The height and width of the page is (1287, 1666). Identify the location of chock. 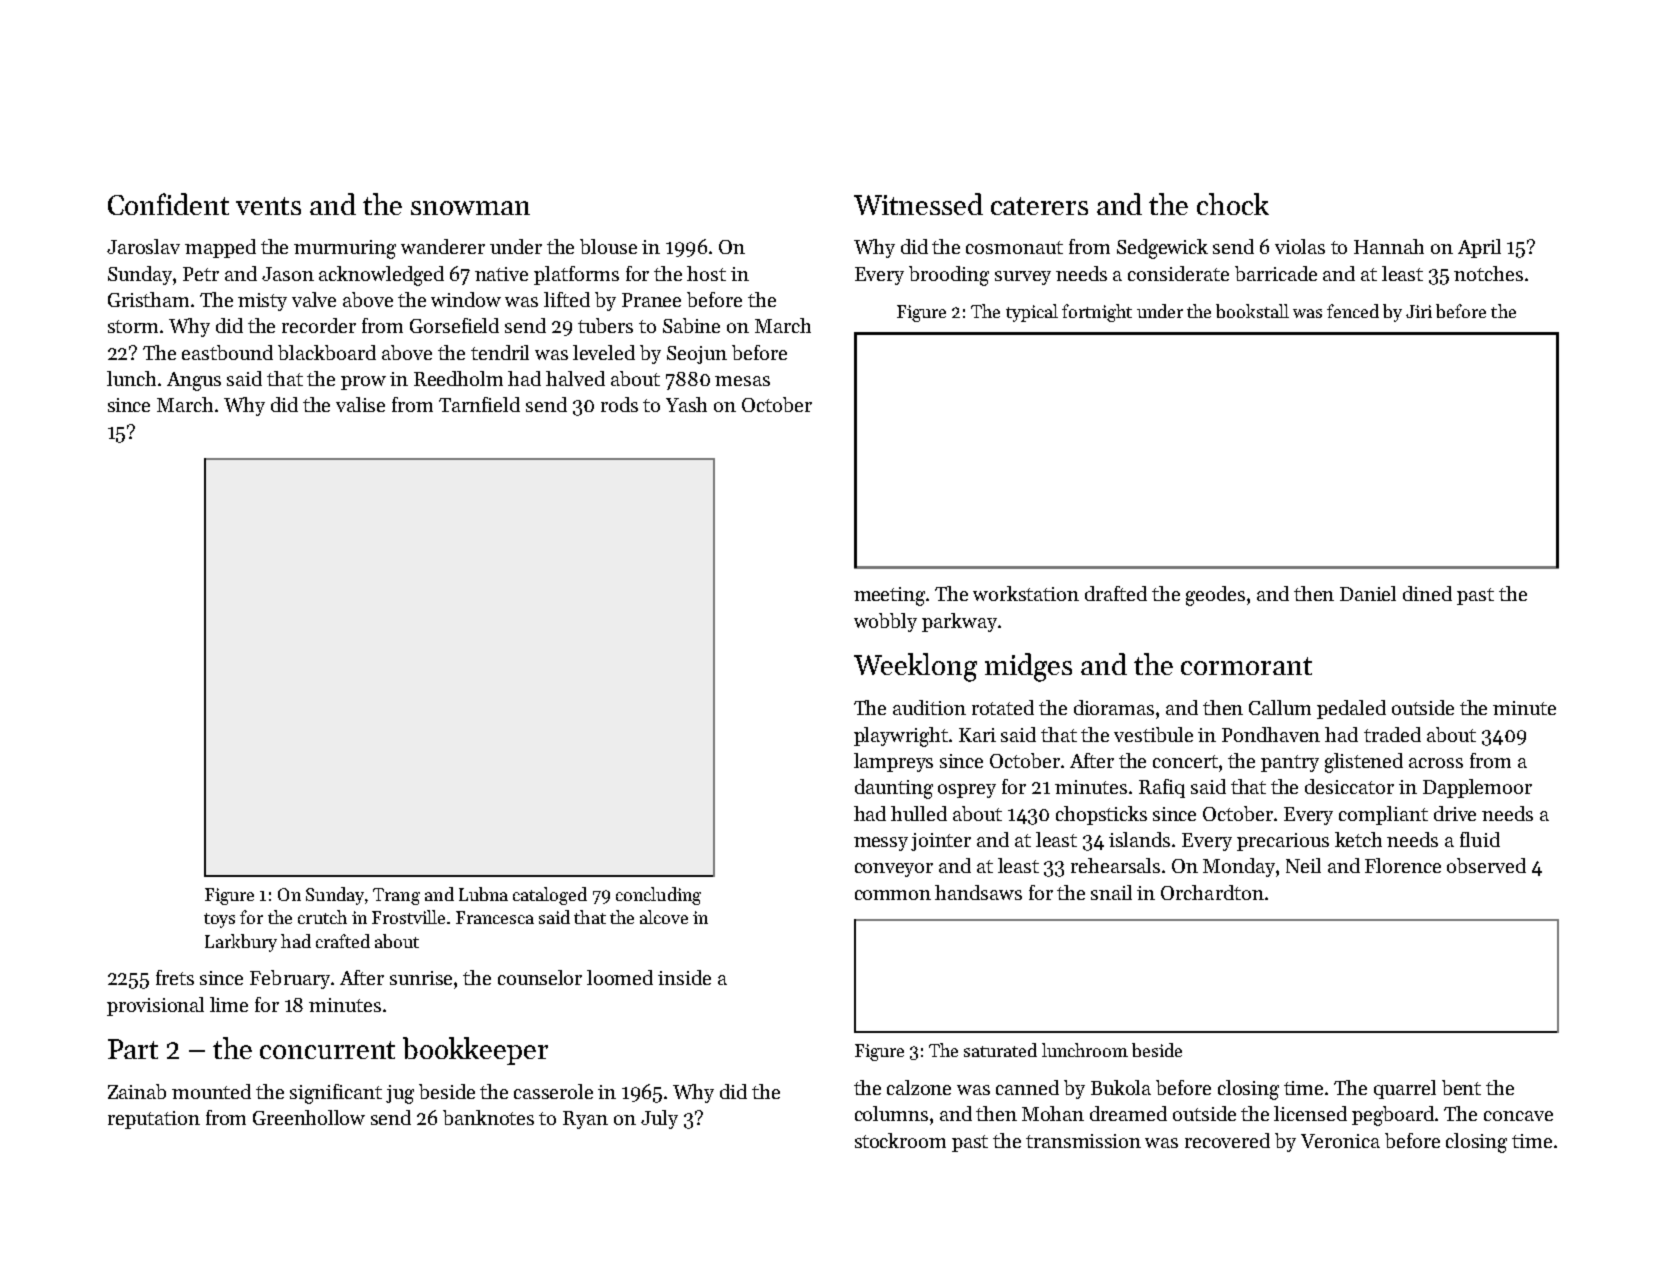
(1233, 204).
